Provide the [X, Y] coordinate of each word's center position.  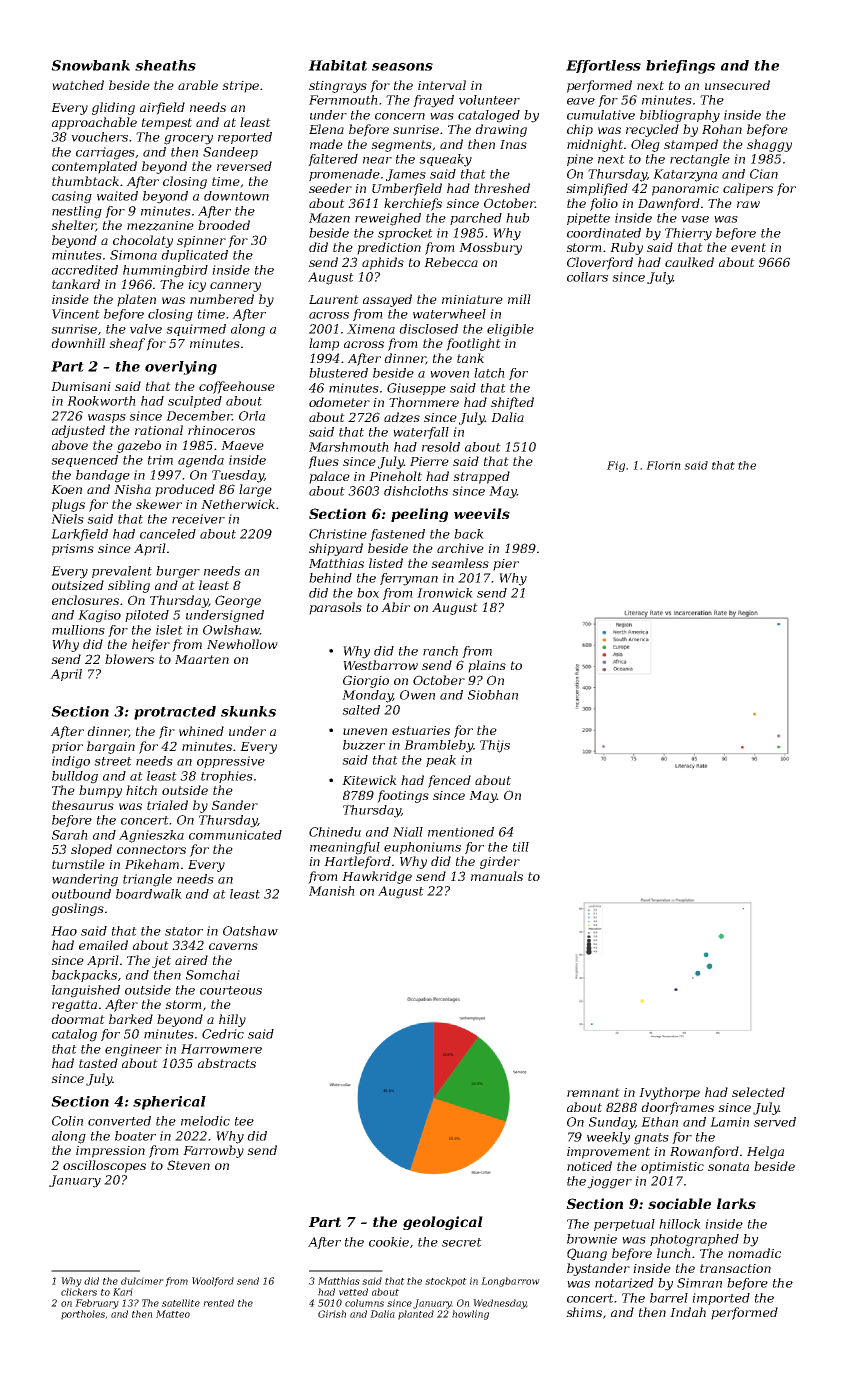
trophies [227, 777]
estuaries [421, 730]
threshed [502, 188]
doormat [78, 1019]
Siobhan [493, 695]
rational [159, 430]
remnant [593, 1092]
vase [695, 219]
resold [441, 447]
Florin [663, 465]
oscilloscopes [104, 1166]
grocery [188, 140]
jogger [609, 1182]
